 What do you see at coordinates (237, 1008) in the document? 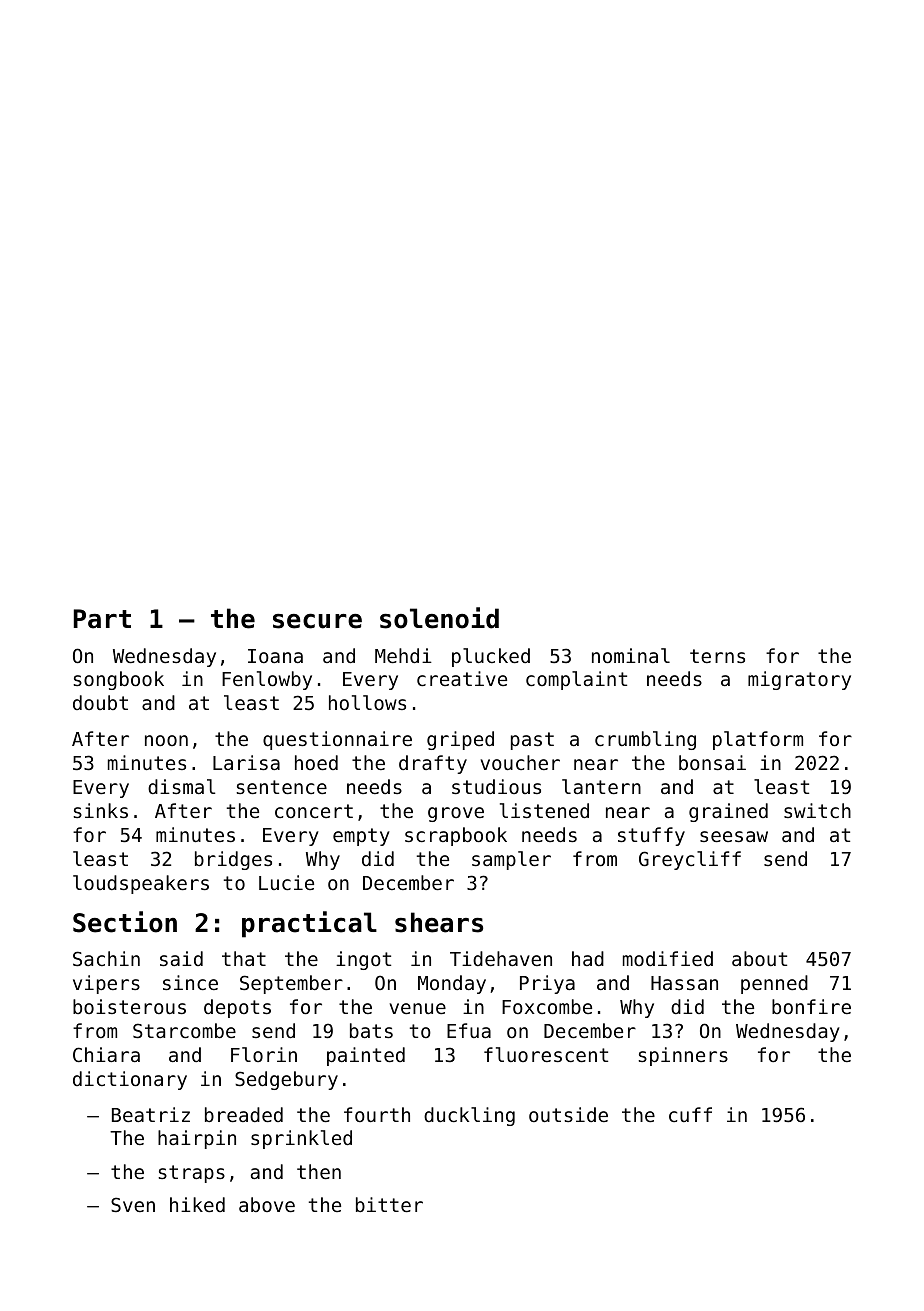
I see `depots` at bounding box center [237, 1008].
